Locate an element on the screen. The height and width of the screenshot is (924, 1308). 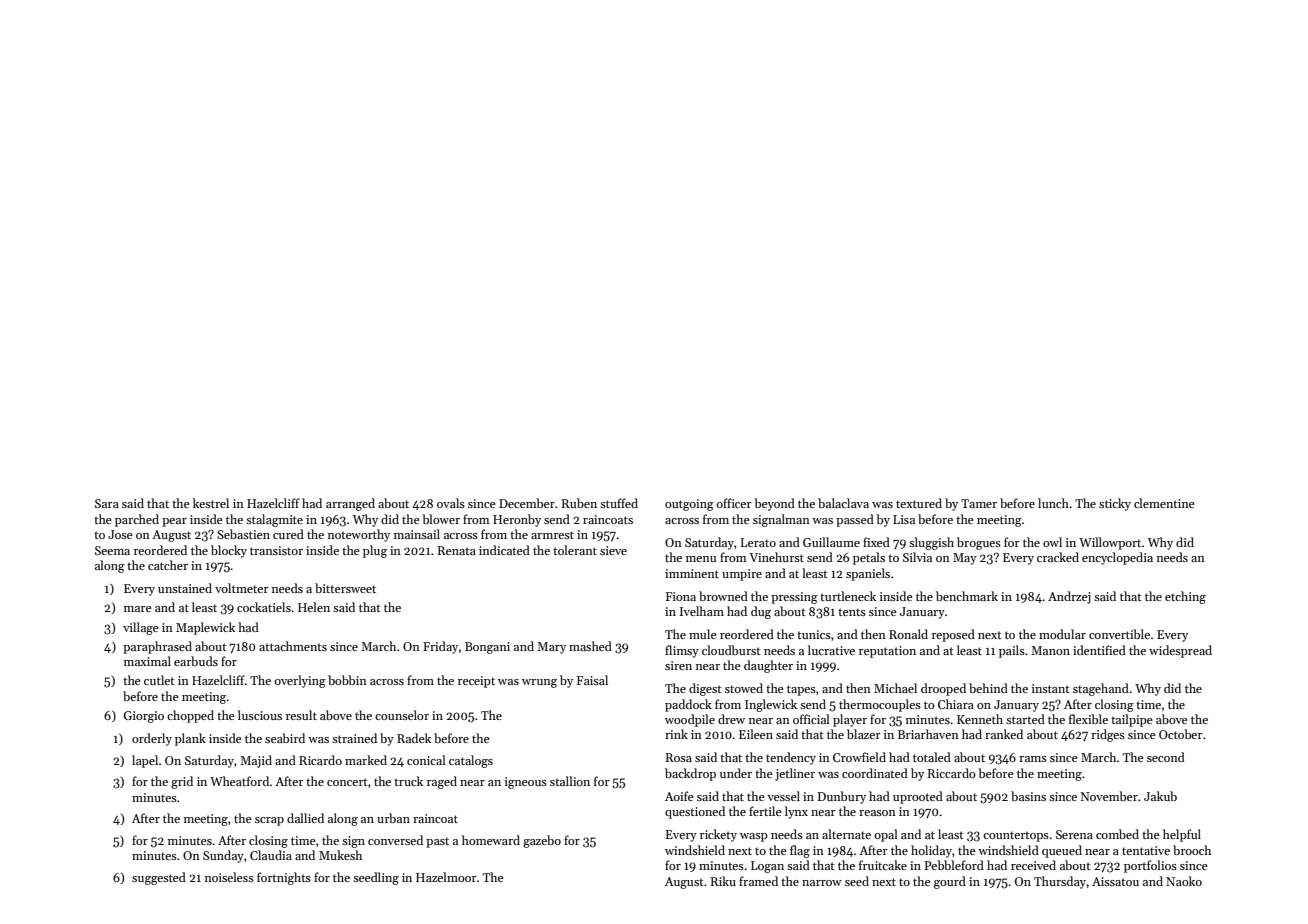
brooch is located at coordinates (1192, 850).
